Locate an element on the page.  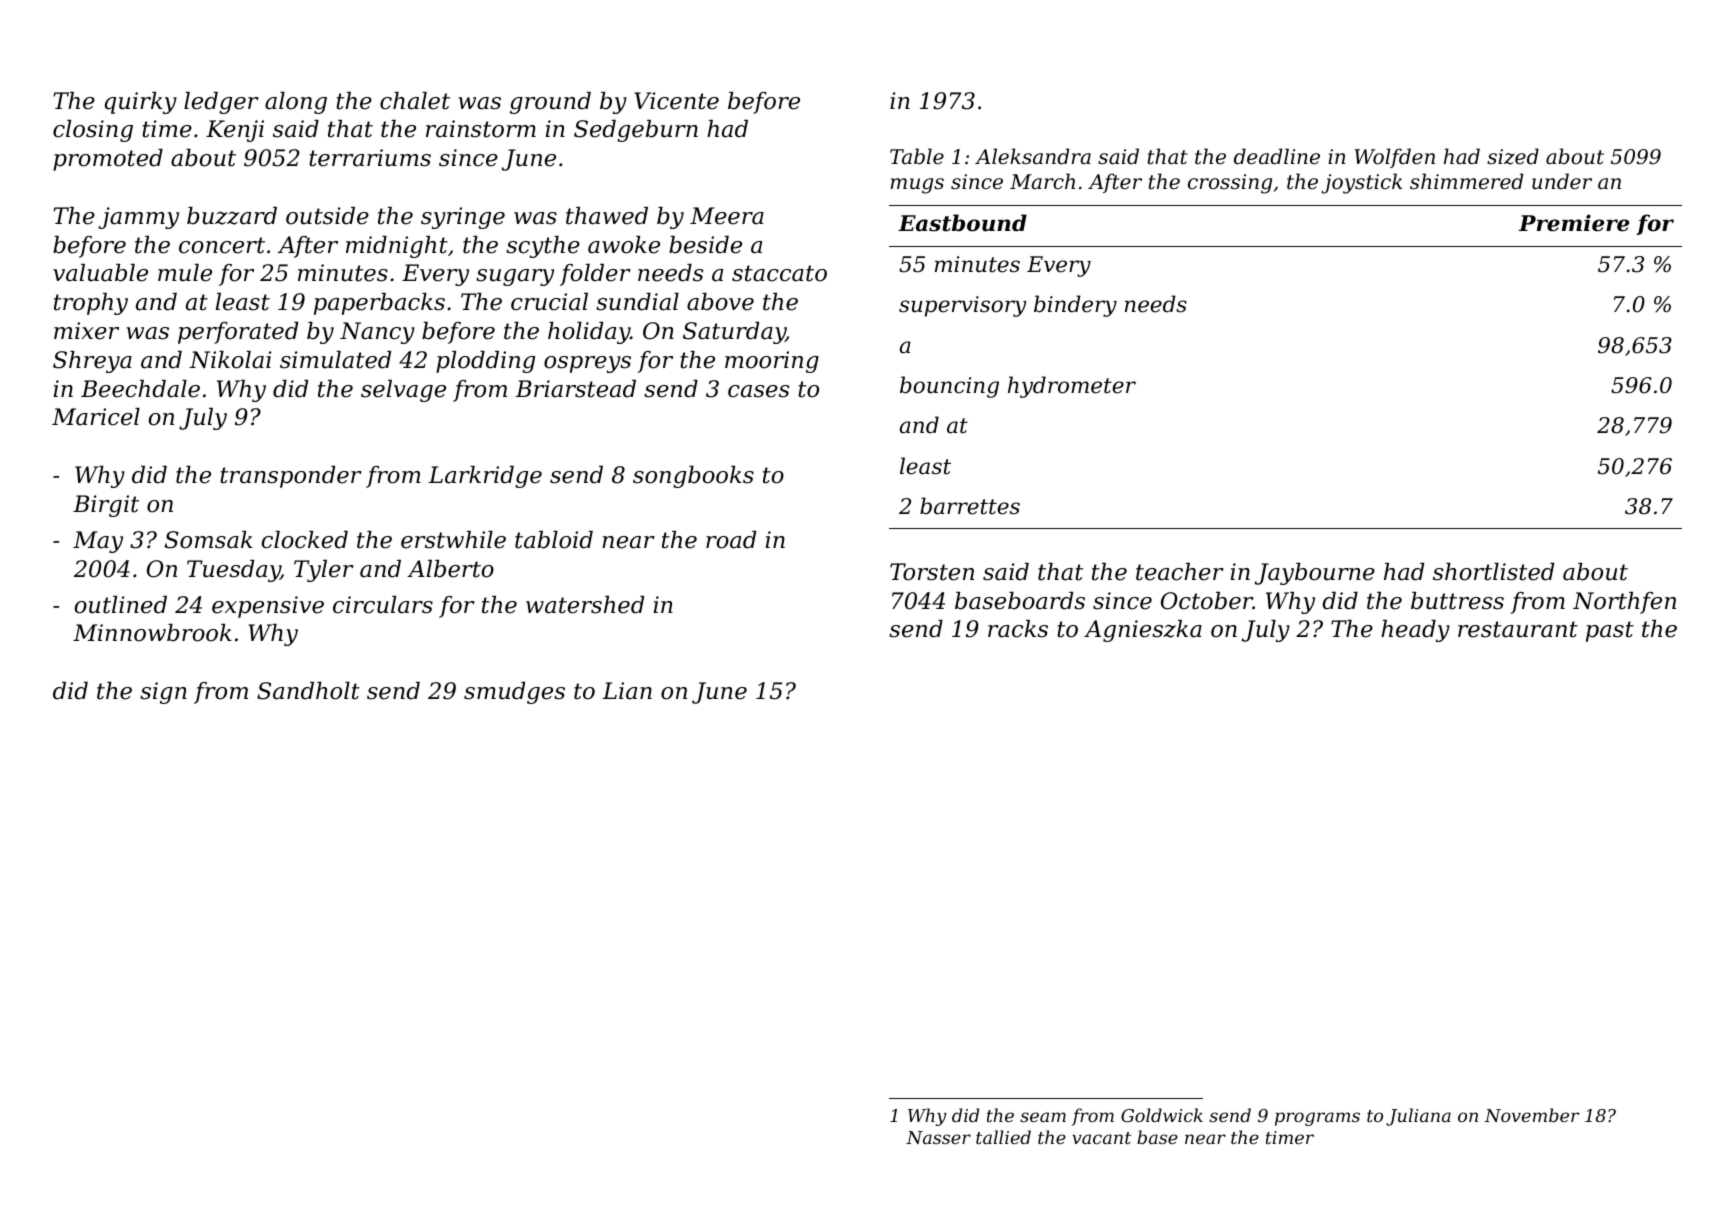
bindery is located at coordinates (1075, 306).
